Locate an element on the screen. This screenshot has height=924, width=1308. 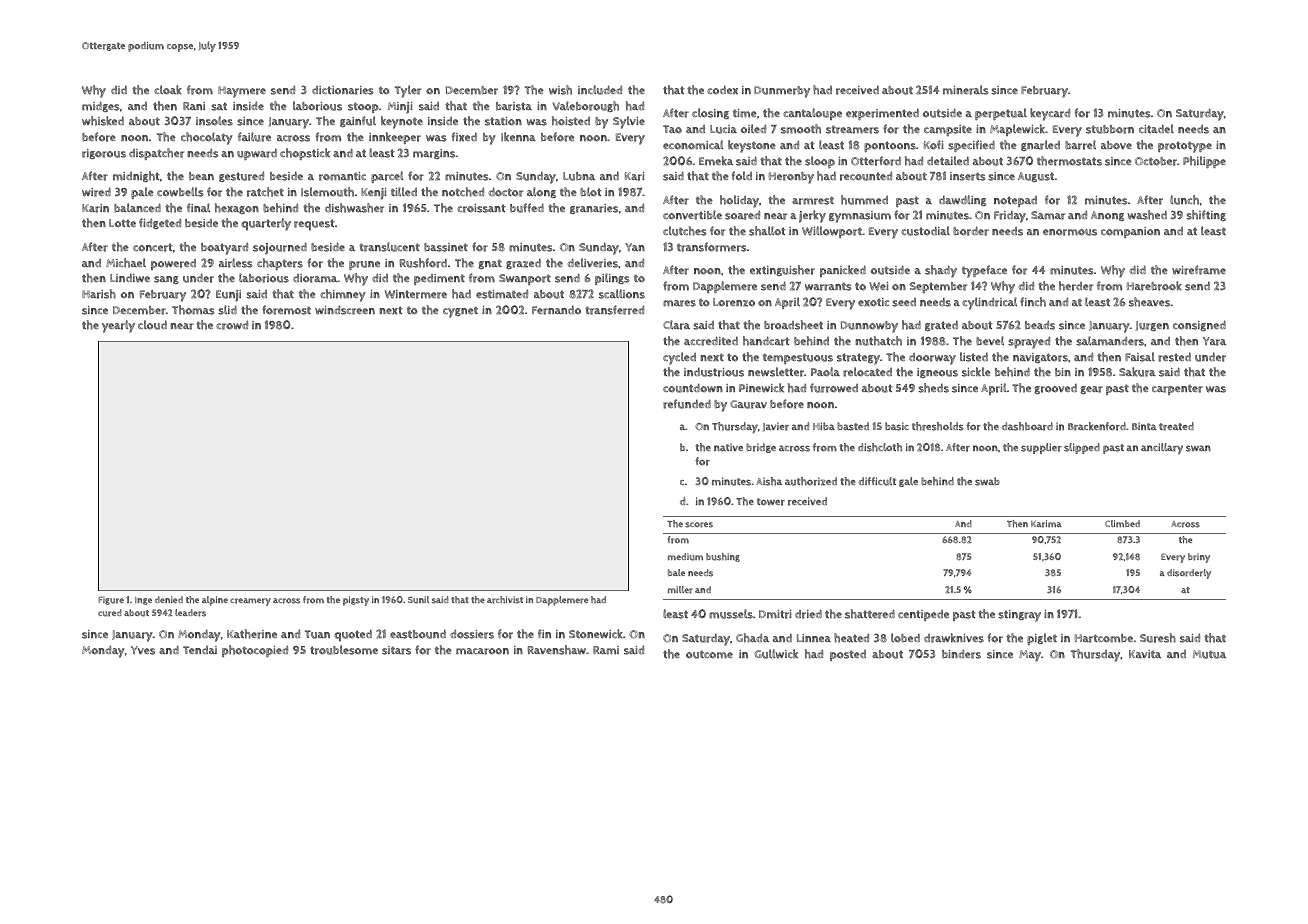
soared is located at coordinates (742, 215).
